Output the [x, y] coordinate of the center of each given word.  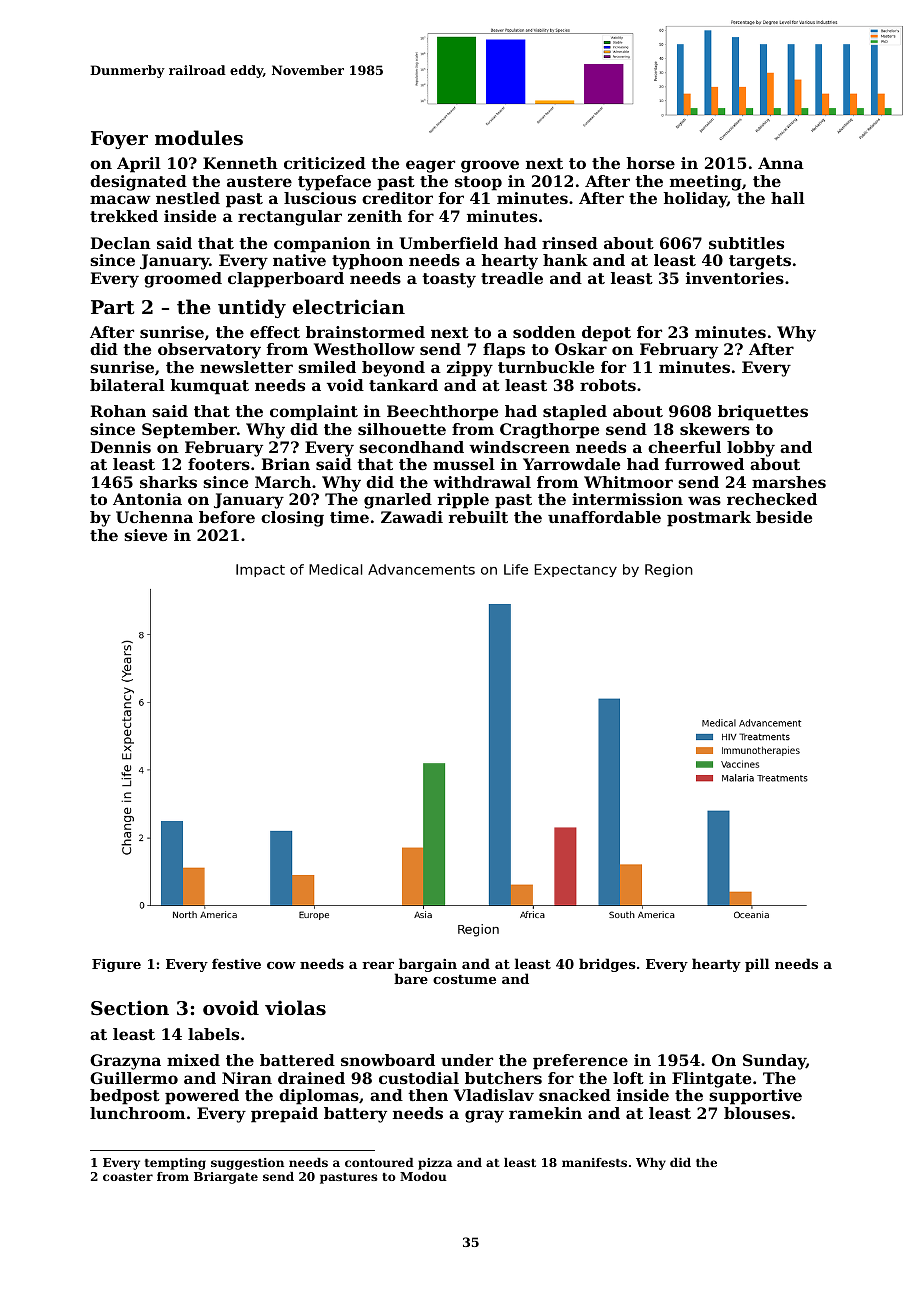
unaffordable [604, 517]
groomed [183, 280]
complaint [314, 413]
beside [784, 517]
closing [292, 519]
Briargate [226, 1178]
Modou [423, 1176]
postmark [709, 519]
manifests [594, 1162]
